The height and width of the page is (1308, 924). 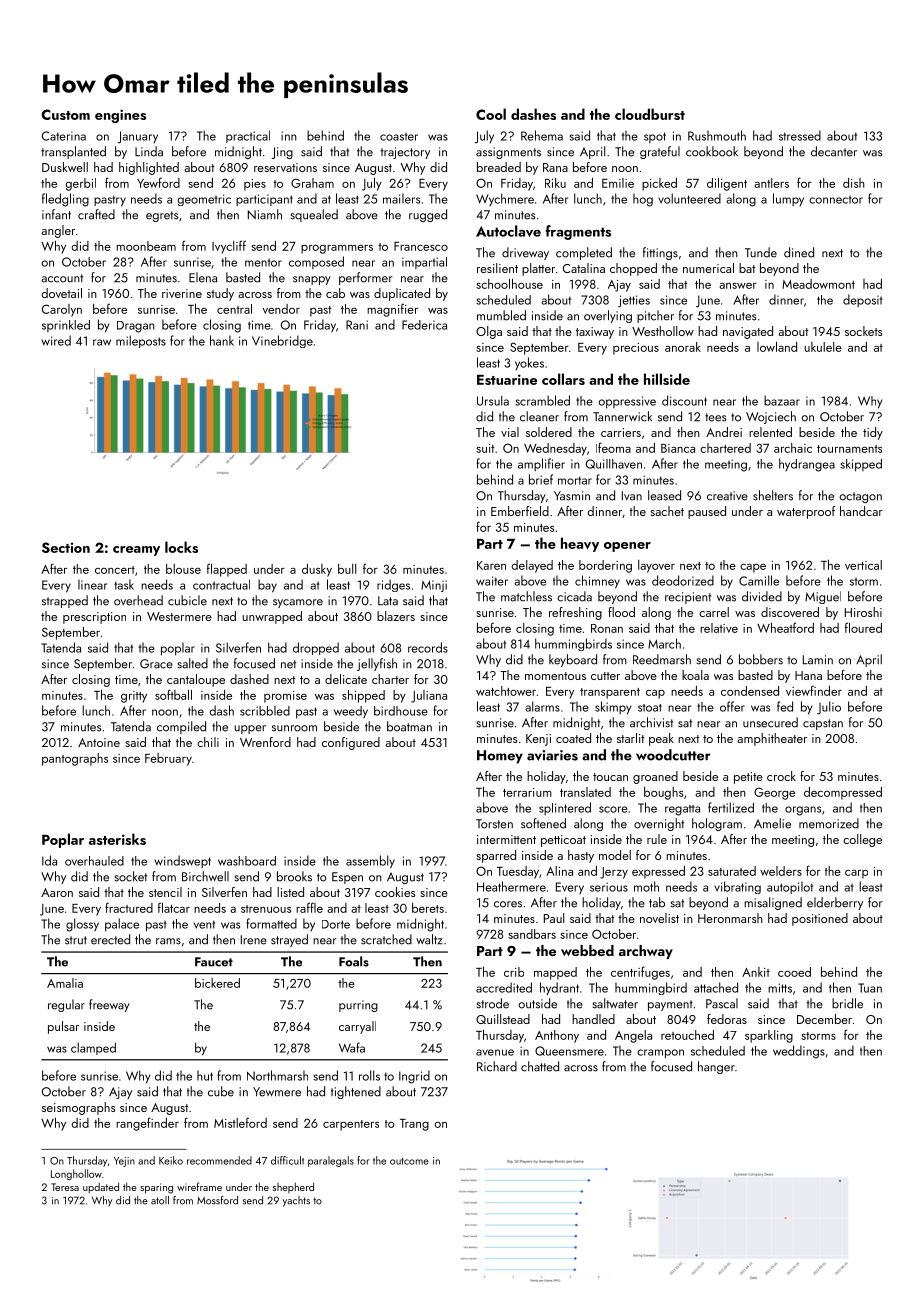 What do you see at coordinates (823, 347) in the page?
I see `ukulele` at bounding box center [823, 347].
